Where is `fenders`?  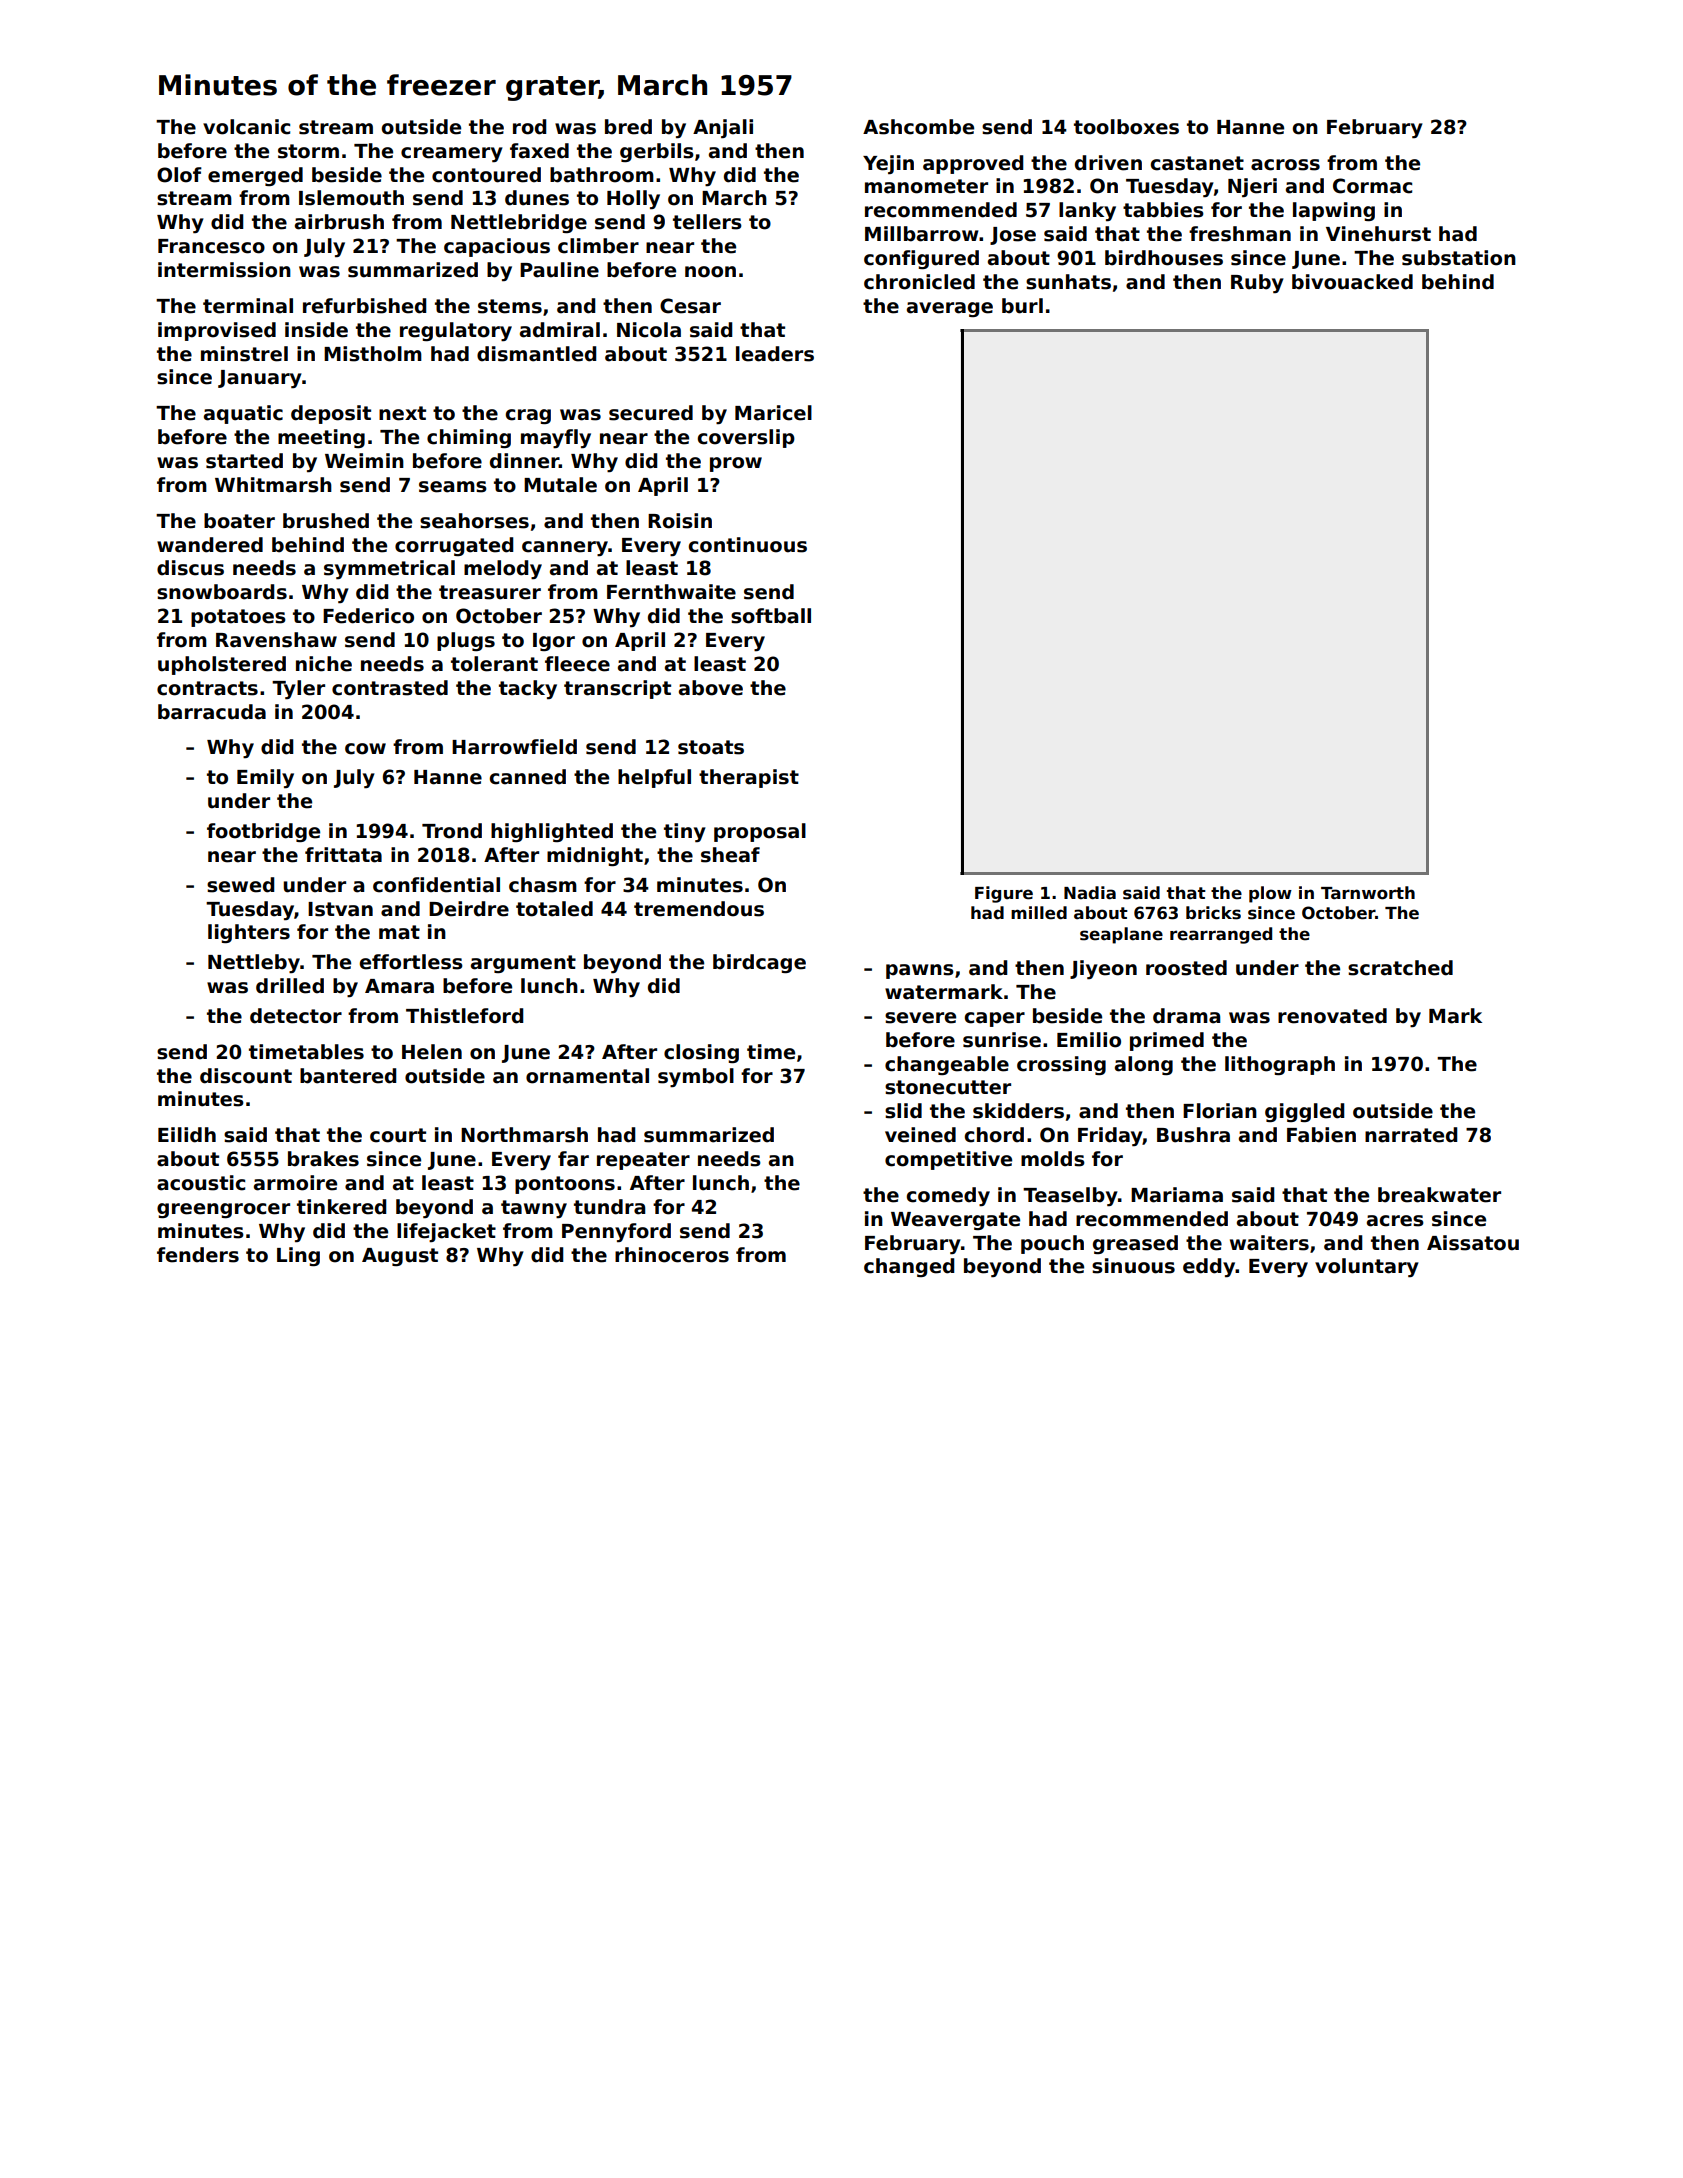 fenders is located at coordinates (198, 1255).
